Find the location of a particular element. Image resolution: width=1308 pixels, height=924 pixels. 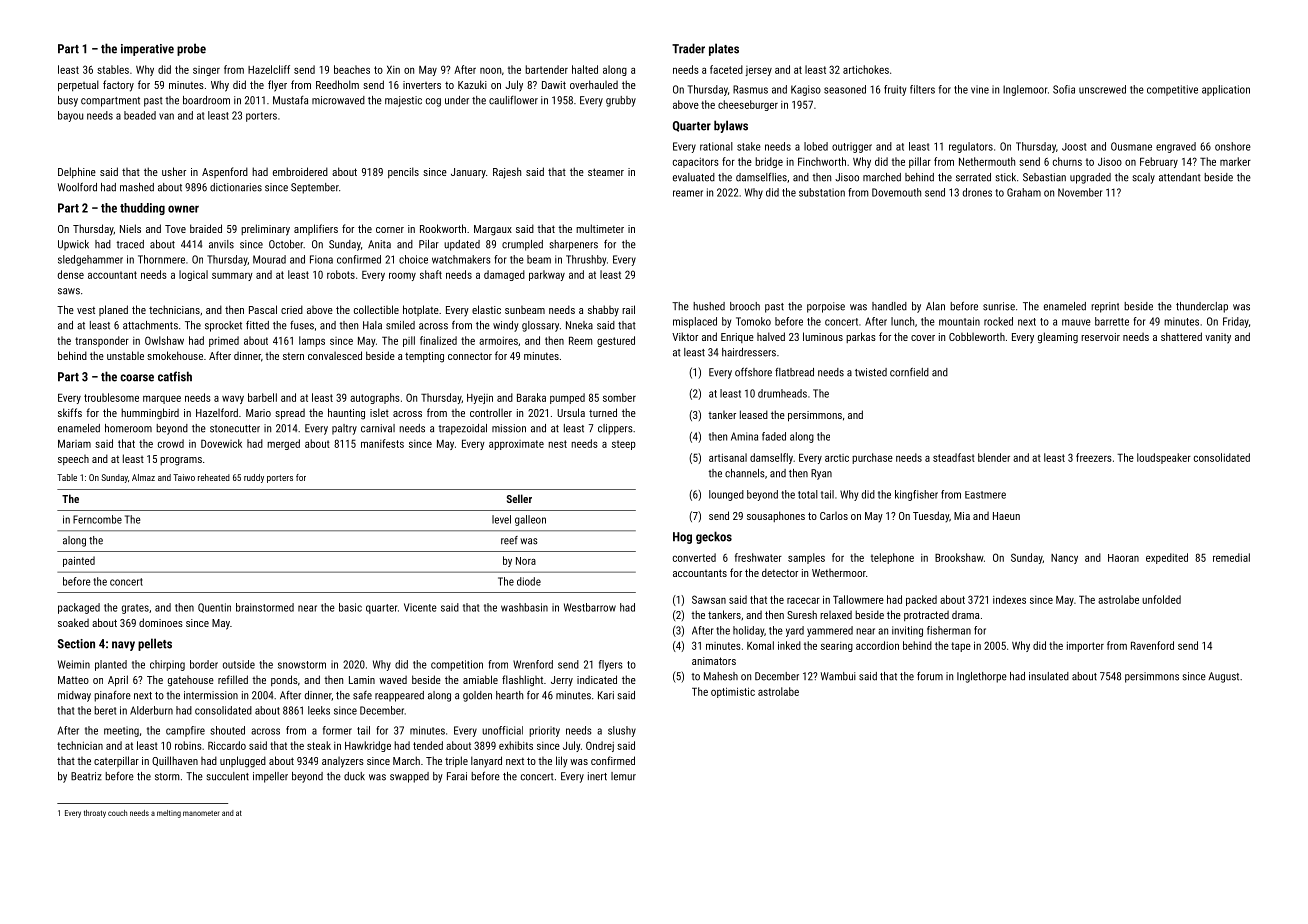

inviting is located at coordinates (907, 631).
